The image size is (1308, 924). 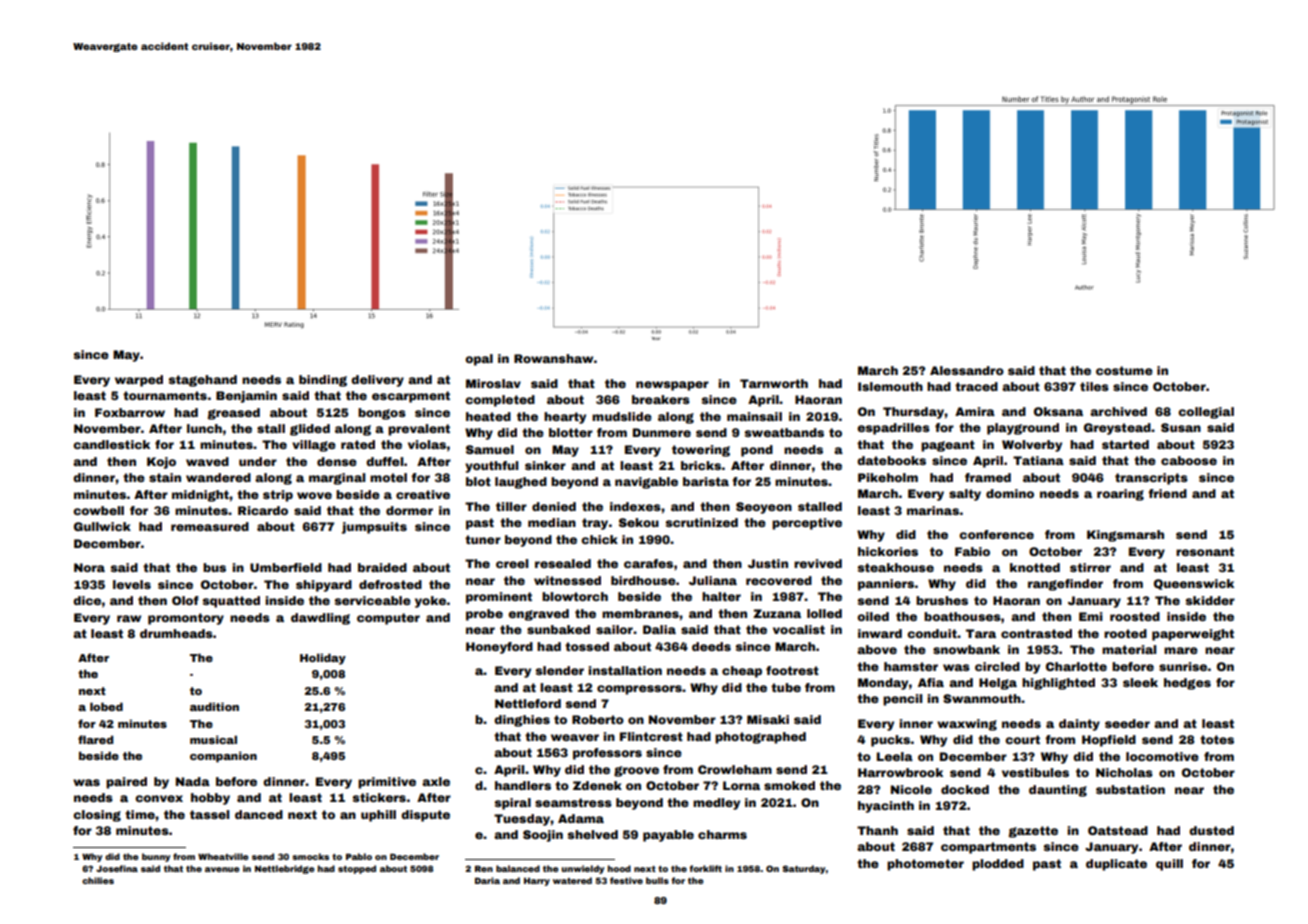 I want to click on laughed, so click(x=521, y=483).
